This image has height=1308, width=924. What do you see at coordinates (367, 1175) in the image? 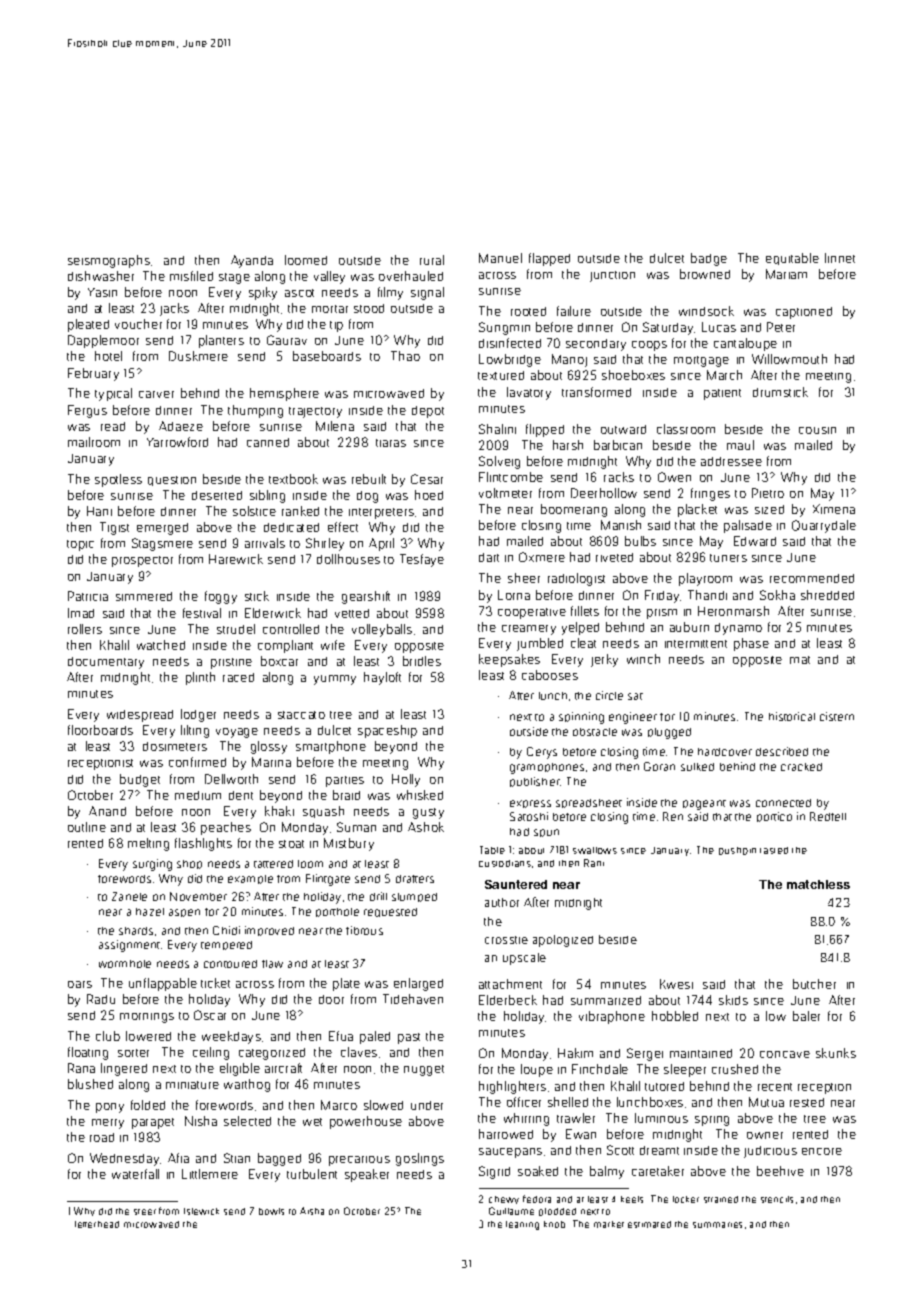
I see `speaker` at bounding box center [367, 1175].
